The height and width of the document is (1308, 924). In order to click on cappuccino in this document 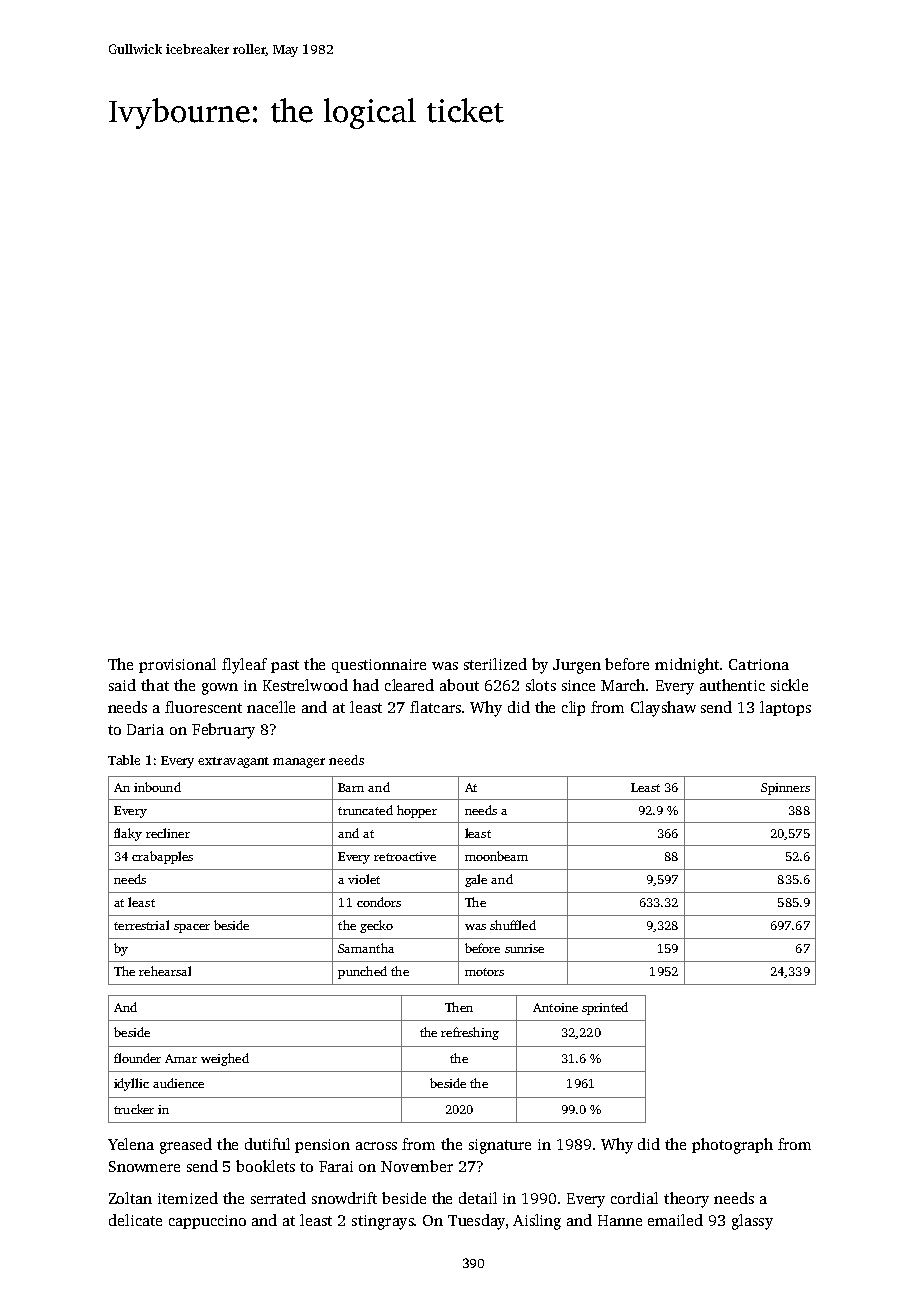, I will do `click(207, 1222)`.
